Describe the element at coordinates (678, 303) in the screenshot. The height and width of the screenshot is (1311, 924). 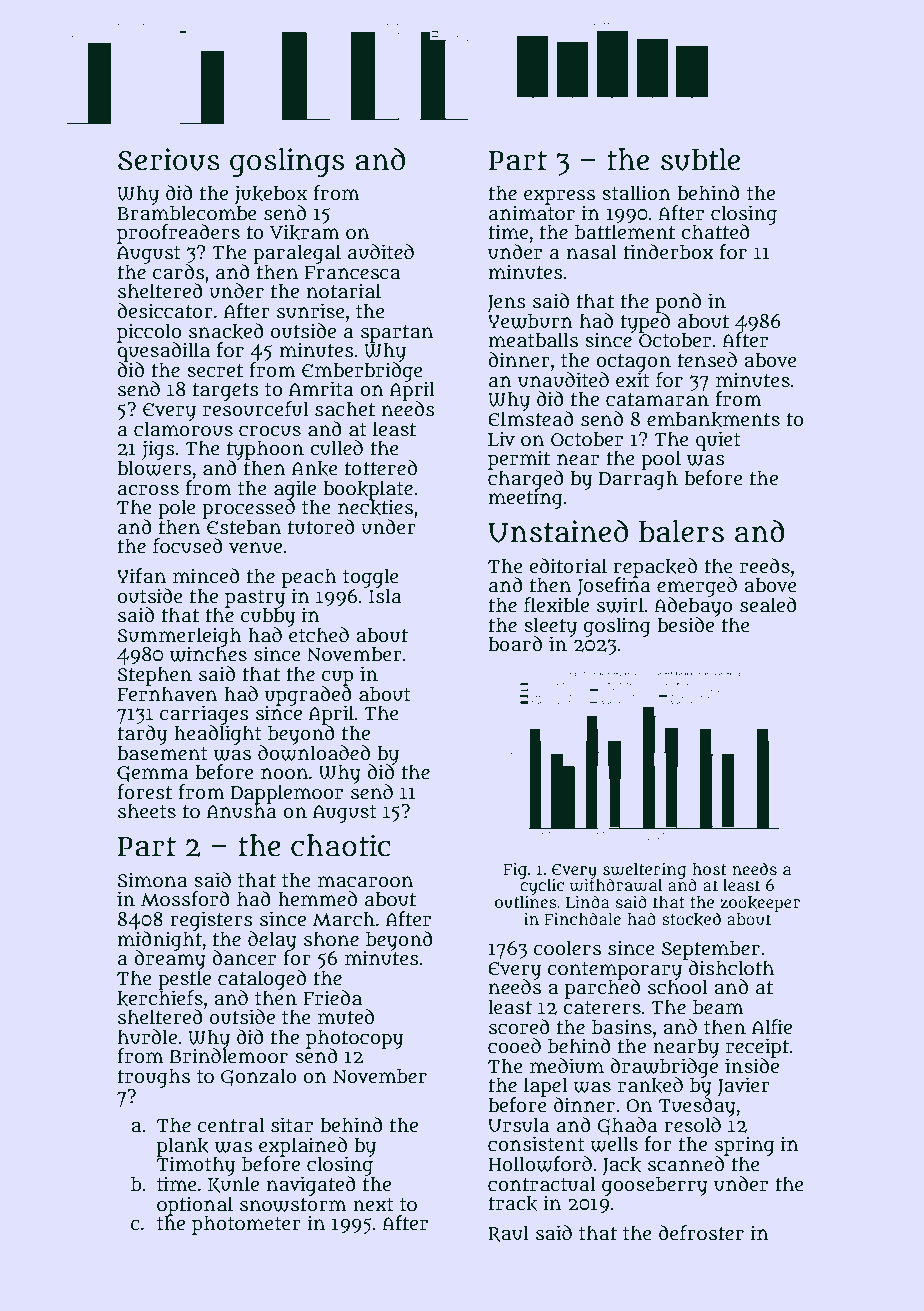
I see `pond` at that location.
